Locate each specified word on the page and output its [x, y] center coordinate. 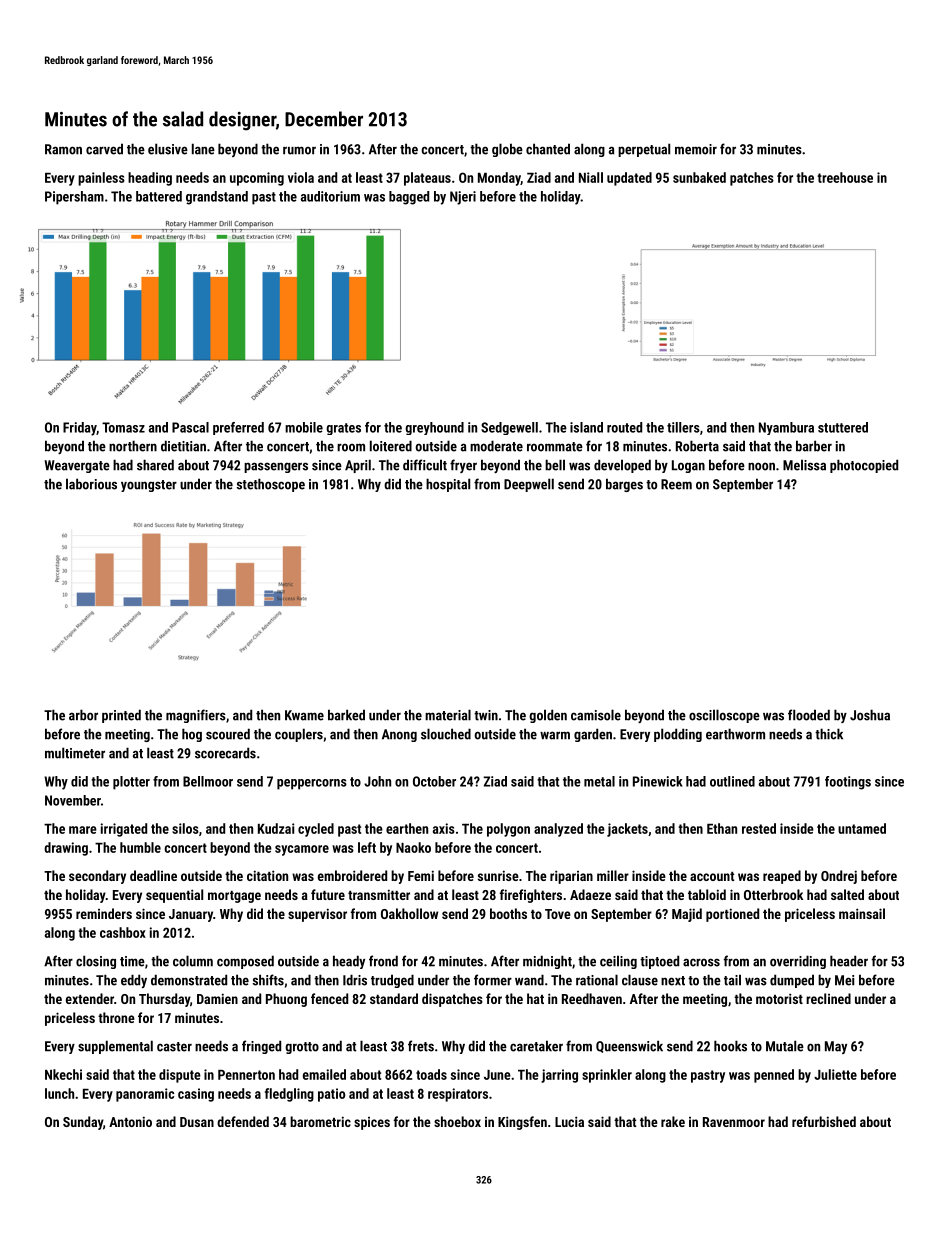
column [193, 961]
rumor [299, 150]
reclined [828, 998]
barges [624, 485]
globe [507, 150]
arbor [83, 715]
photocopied [864, 466]
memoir [696, 149]
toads [431, 1074]
